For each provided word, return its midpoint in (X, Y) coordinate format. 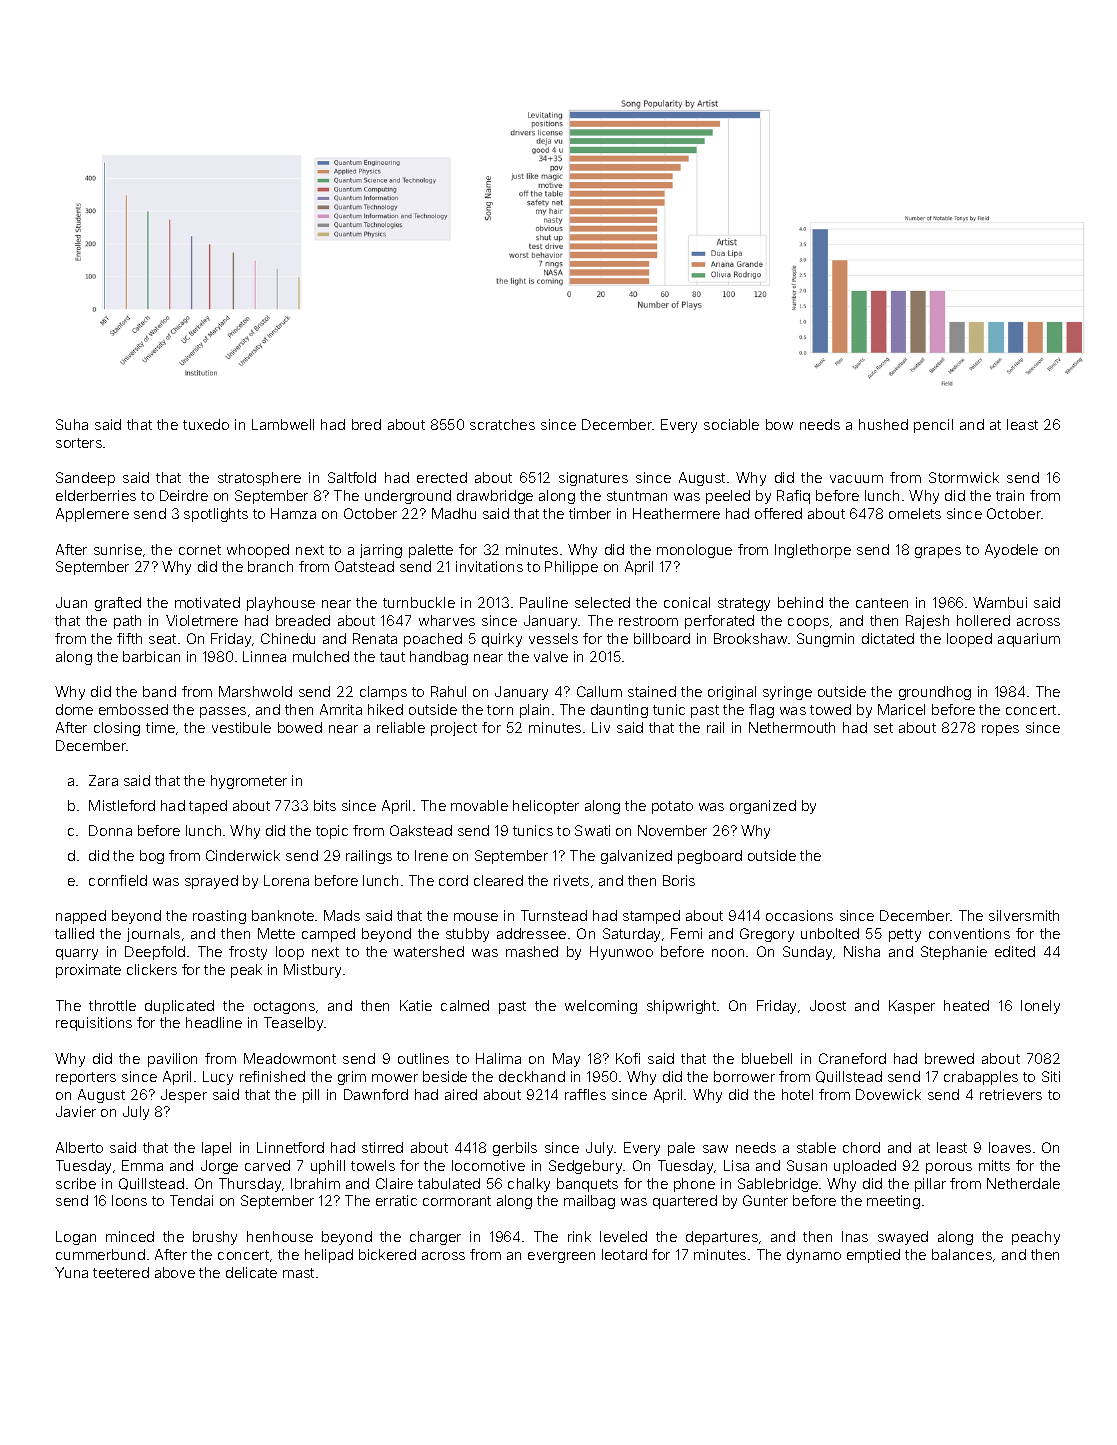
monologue (694, 551)
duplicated (179, 1007)
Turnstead (554, 915)
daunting (619, 711)
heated (966, 1005)
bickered (387, 1254)
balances (962, 1254)
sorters (79, 443)
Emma (142, 1165)
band (159, 691)
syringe (787, 693)
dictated (888, 638)
